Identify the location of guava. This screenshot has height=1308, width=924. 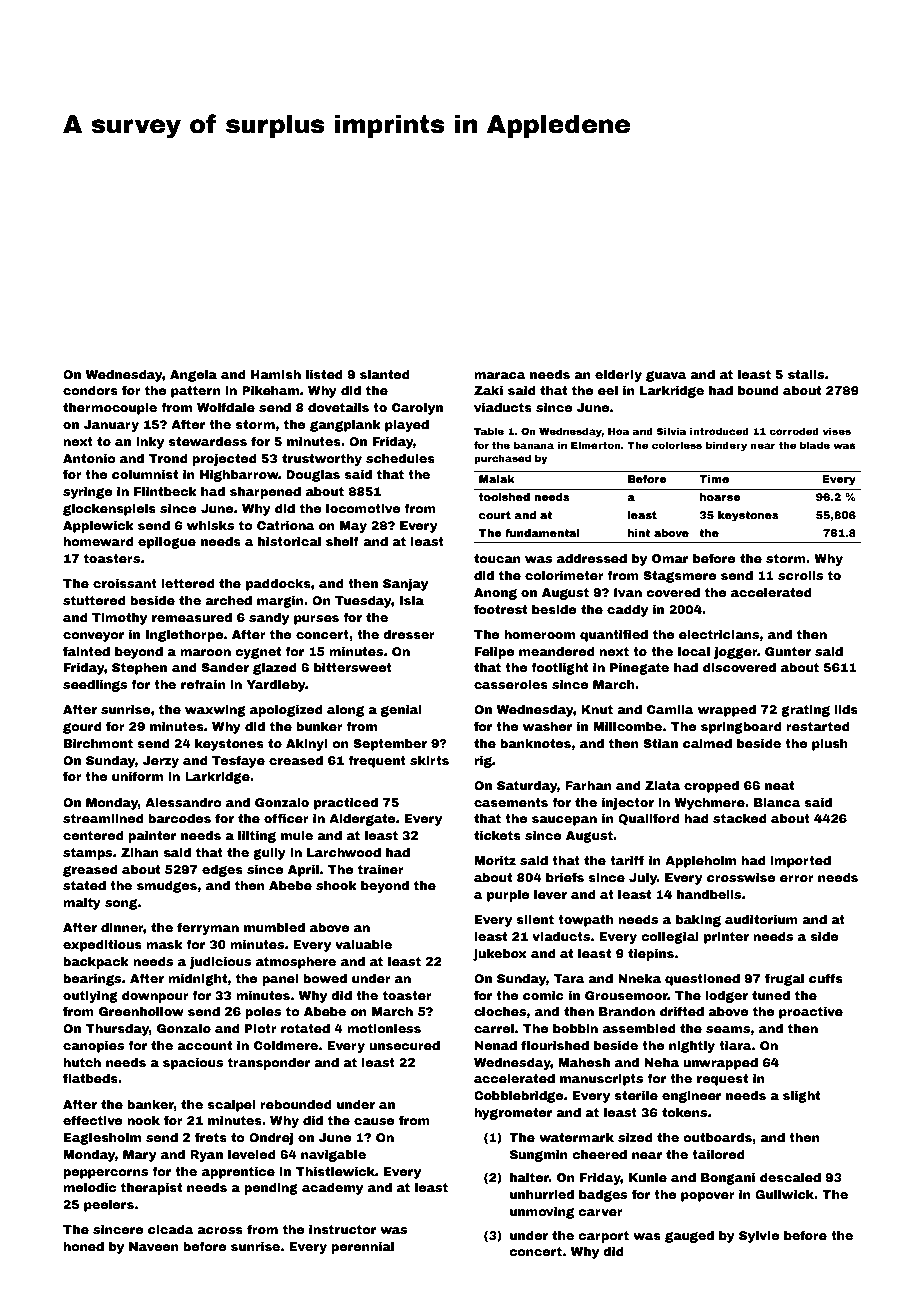
(666, 376).
